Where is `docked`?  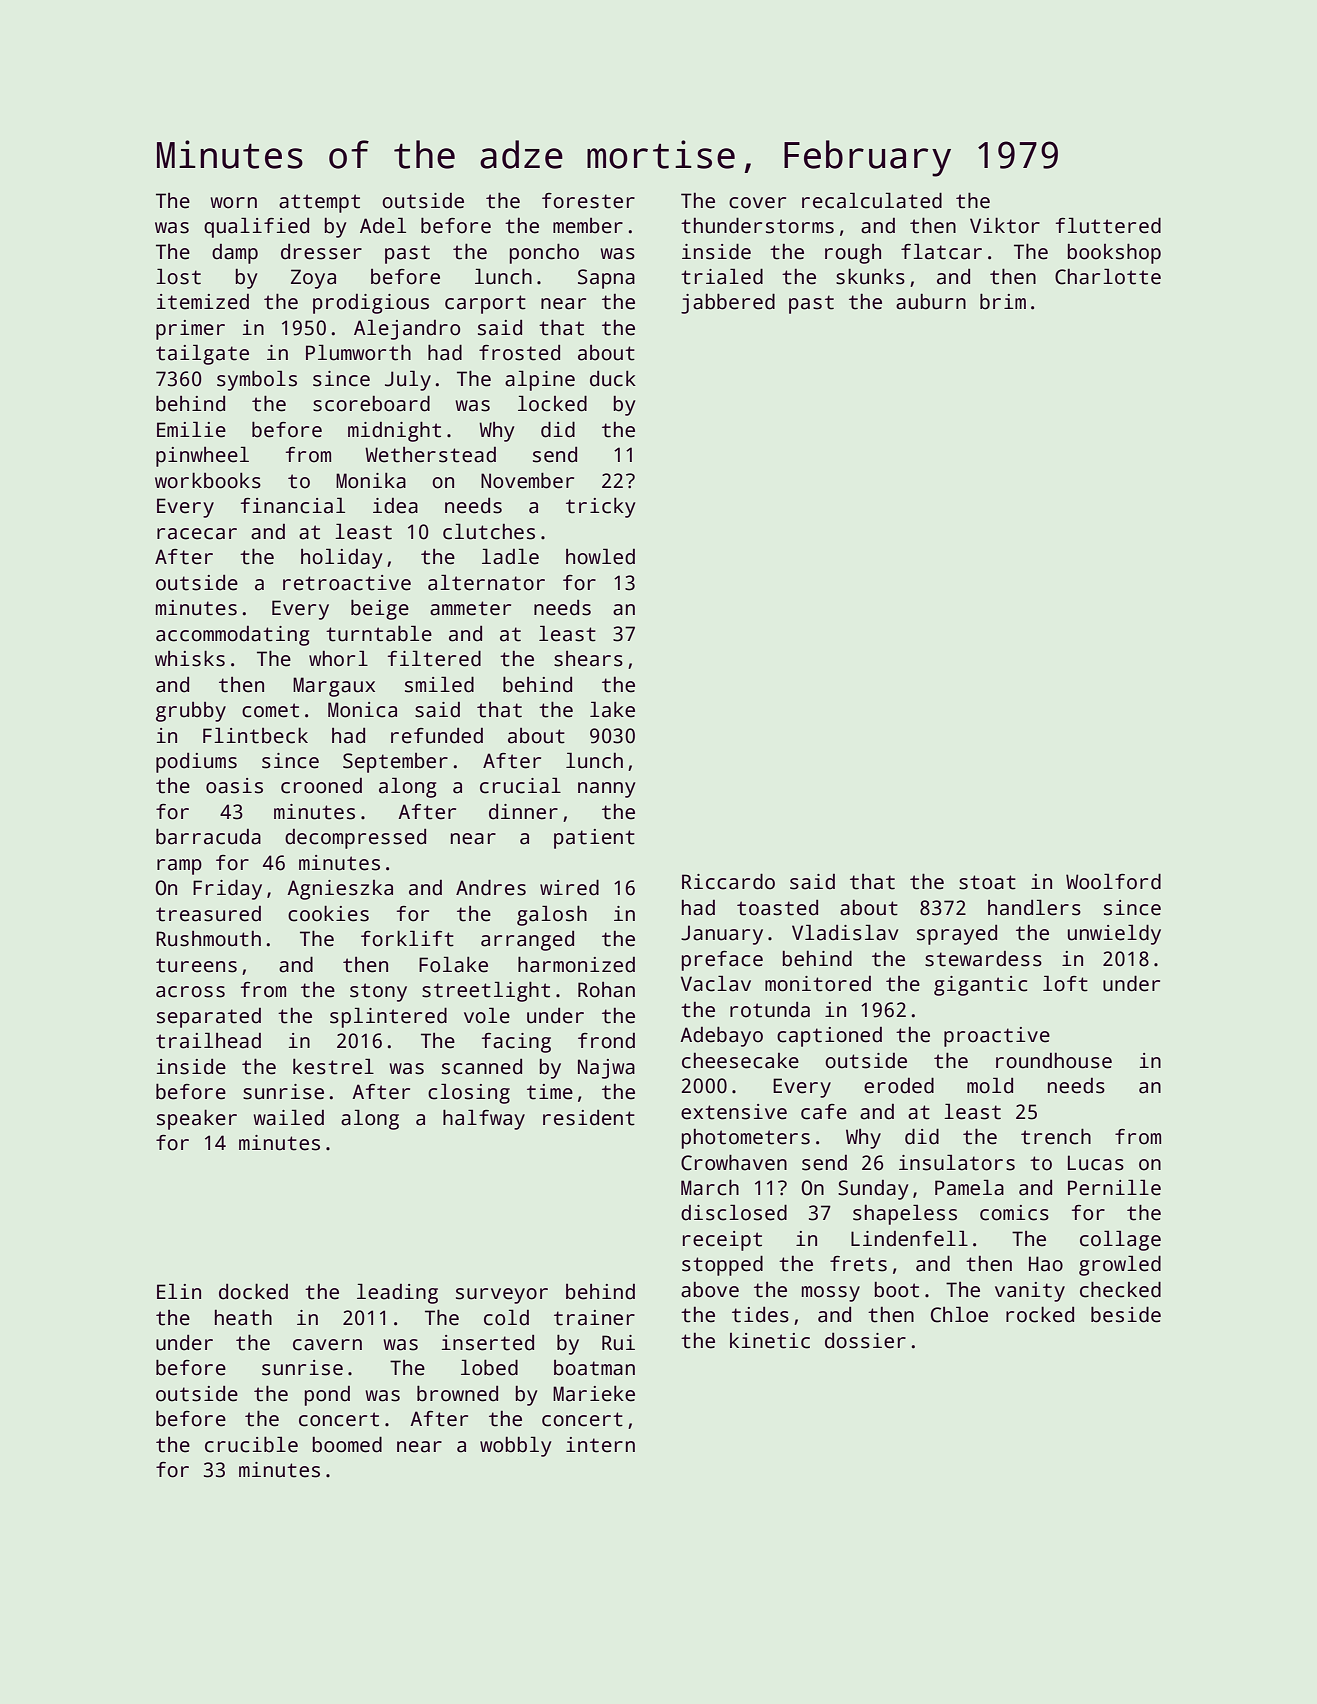 docked is located at coordinates (253, 1291).
